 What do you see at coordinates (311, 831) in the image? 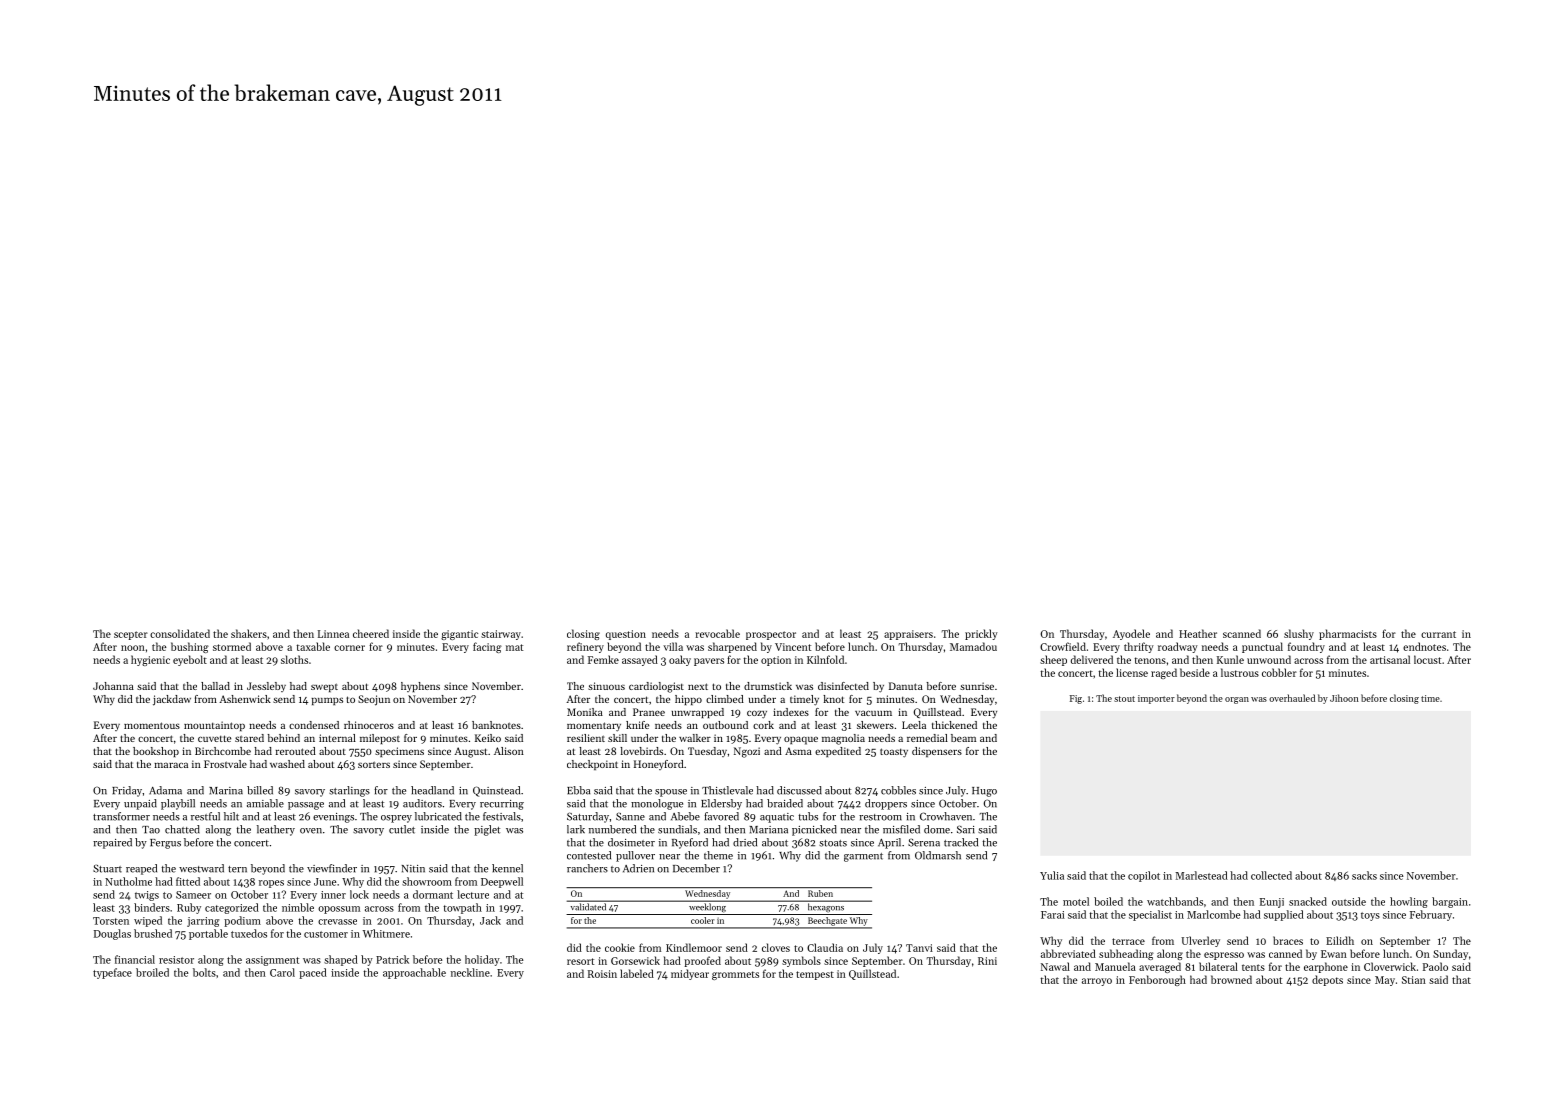
I see `oven` at bounding box center [311, 831].
